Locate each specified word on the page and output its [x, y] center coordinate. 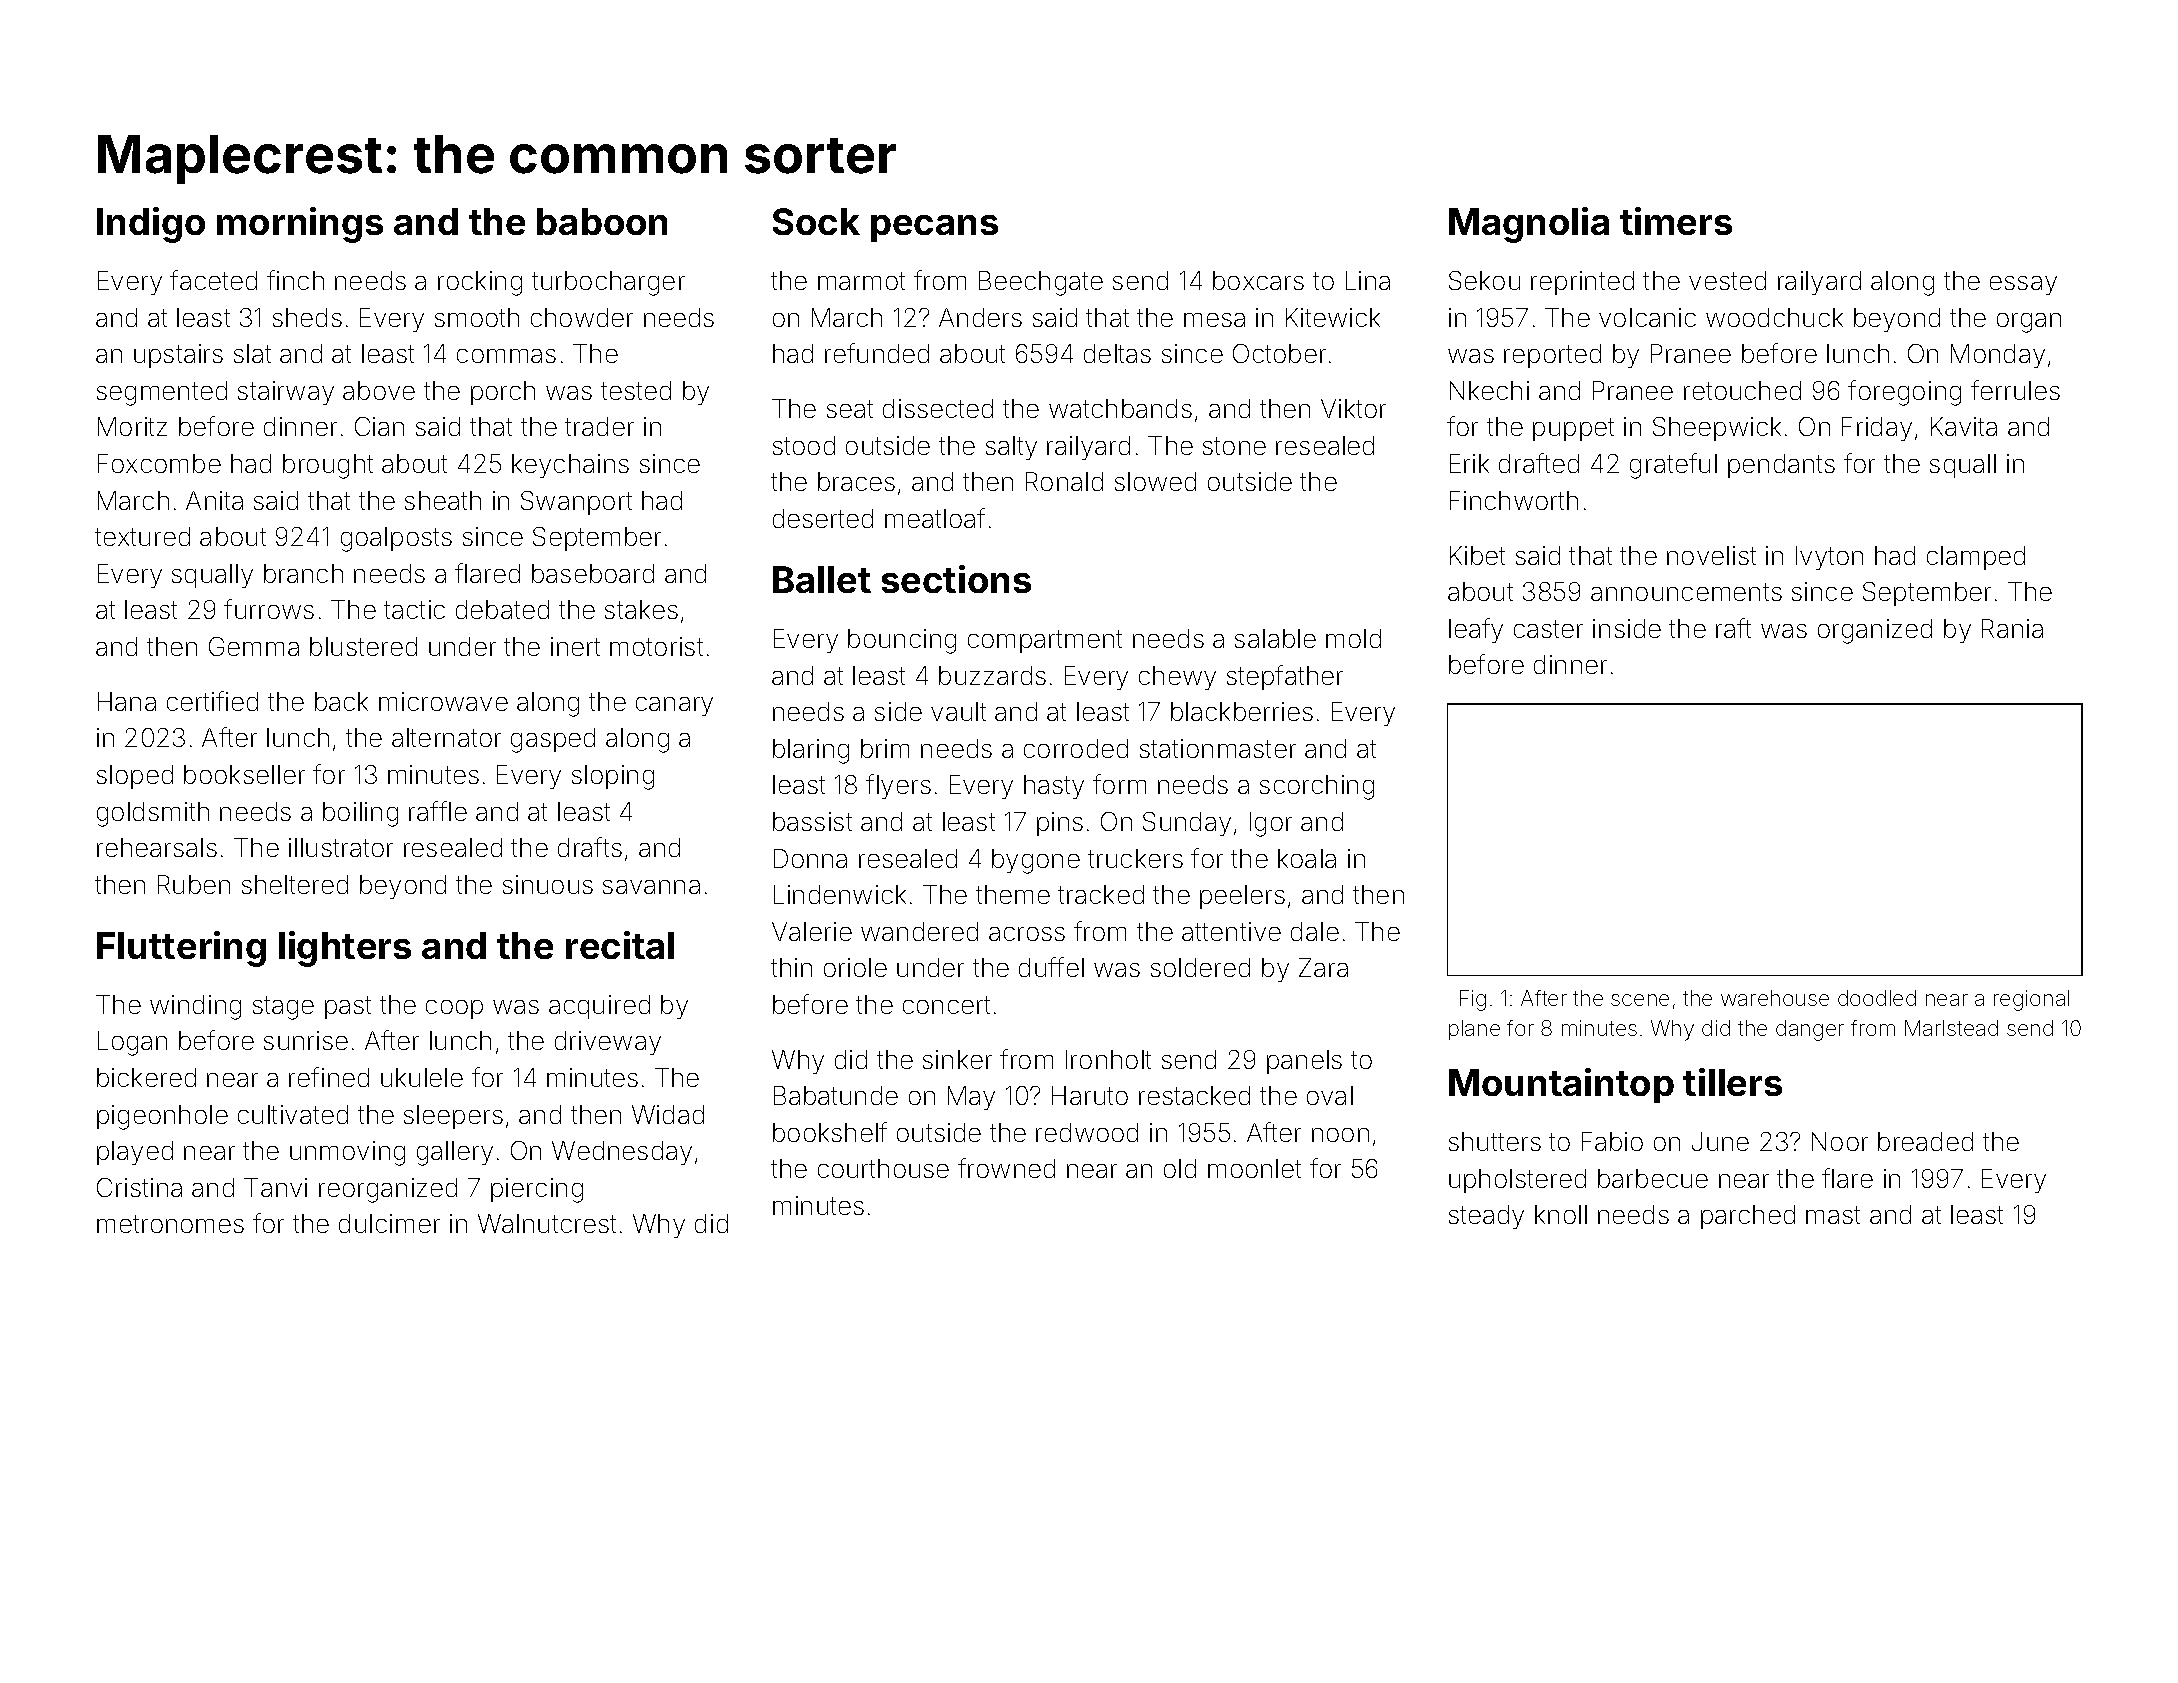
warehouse [1775, 998]
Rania [2012, 628]
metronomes [170, 1224]
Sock [816, 221]
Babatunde [836, 1095]
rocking [480, 283]
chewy [1177, 678]
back [341, 701]
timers [1676, 221]
